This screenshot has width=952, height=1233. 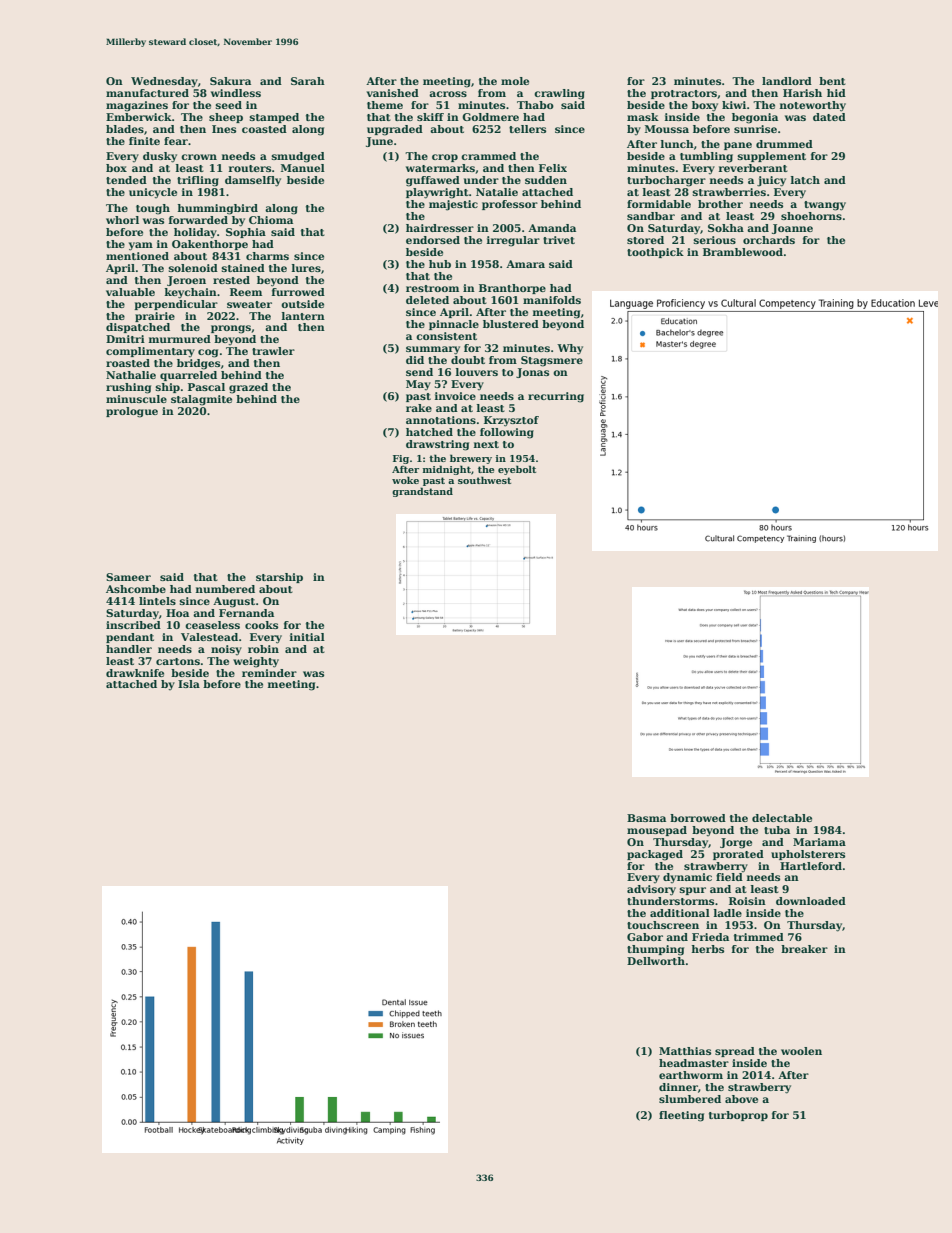 I want to click on landlord, so click(x=787, y=81).
